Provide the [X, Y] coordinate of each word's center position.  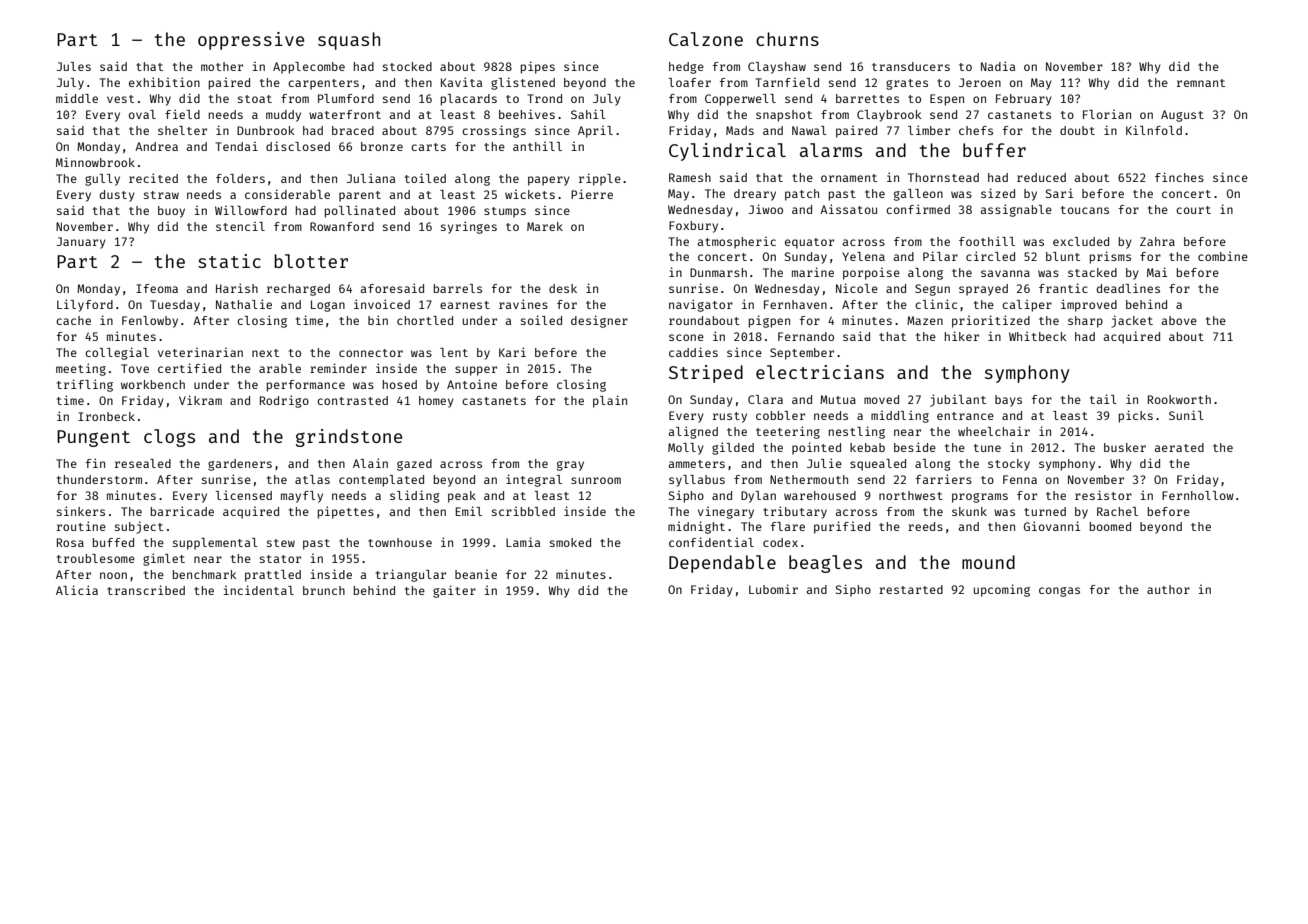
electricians [820, 372]
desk [563, 288]
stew [281, 543]
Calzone [706, 39]
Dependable [722, 564]
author [1168, 589]
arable [280, 368]
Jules [73, 66]
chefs [976, 130]
